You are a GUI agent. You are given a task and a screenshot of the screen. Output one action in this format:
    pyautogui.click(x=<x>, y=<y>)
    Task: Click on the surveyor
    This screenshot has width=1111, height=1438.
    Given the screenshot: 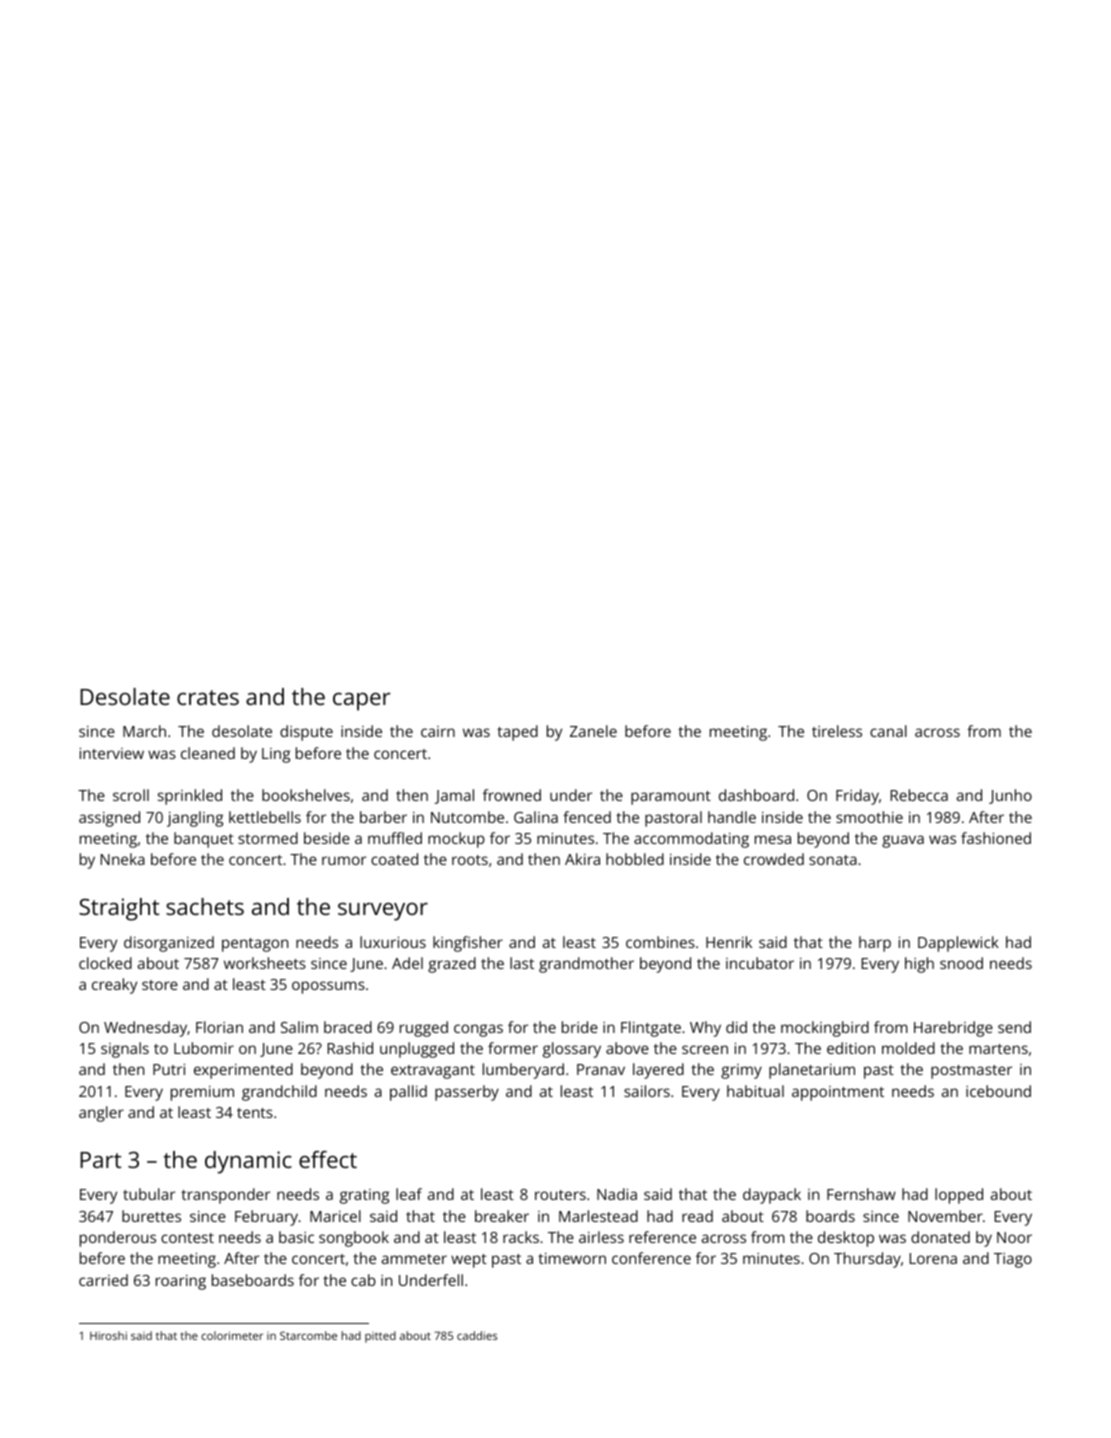 What is the action you would take?
    pyautogui.click(x=383, y=911)
